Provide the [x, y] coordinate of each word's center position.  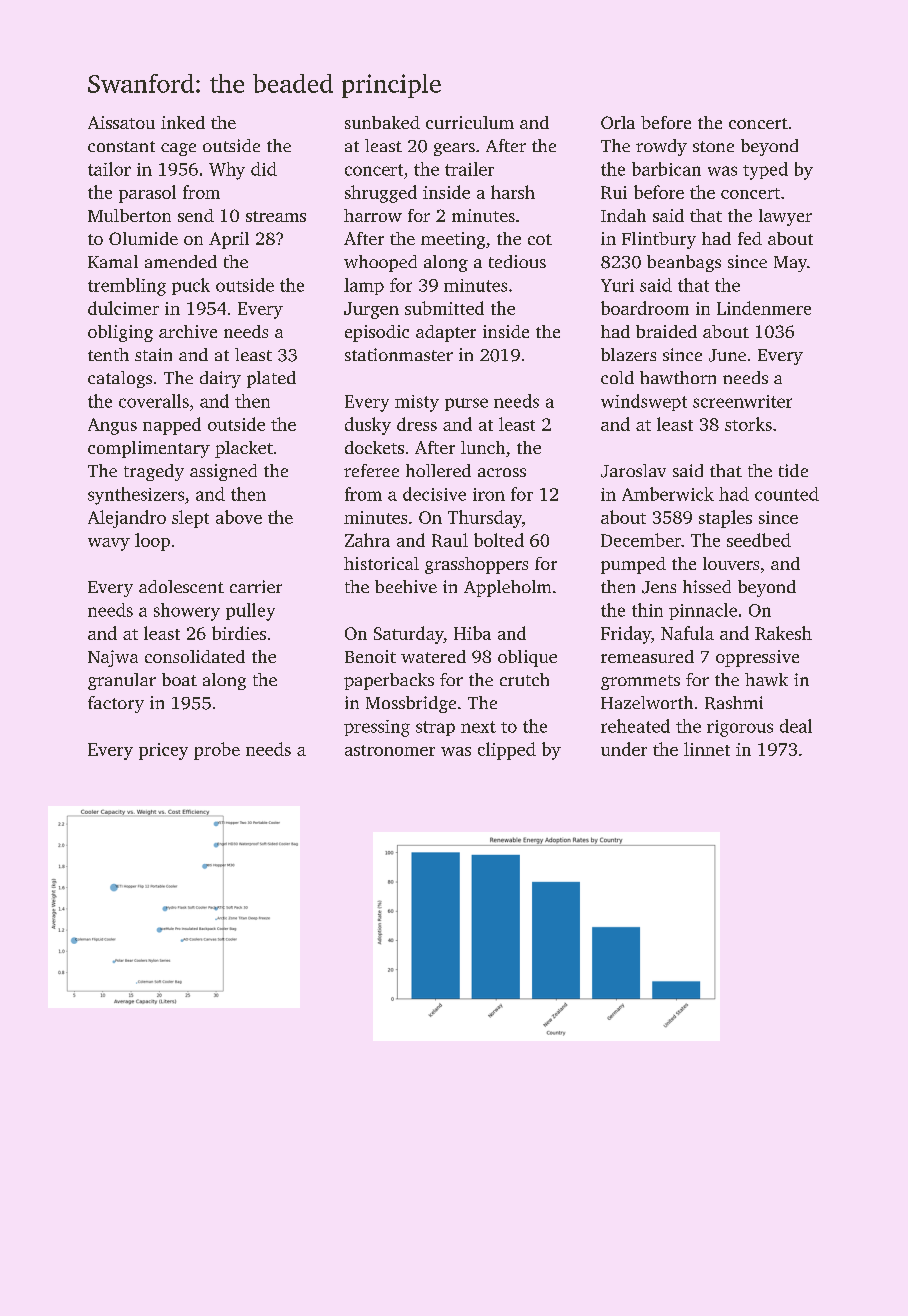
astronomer [390, 750]
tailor [109, 169]
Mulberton [129, 215]
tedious [517, 261]
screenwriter [742, 401]
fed [750, 238]
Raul [450, 540]
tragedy [154, 472]
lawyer [785, 217]
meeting [453, 240]
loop [152, 542]
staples [725, 519]
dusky [368, 426]
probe [217, 751]
